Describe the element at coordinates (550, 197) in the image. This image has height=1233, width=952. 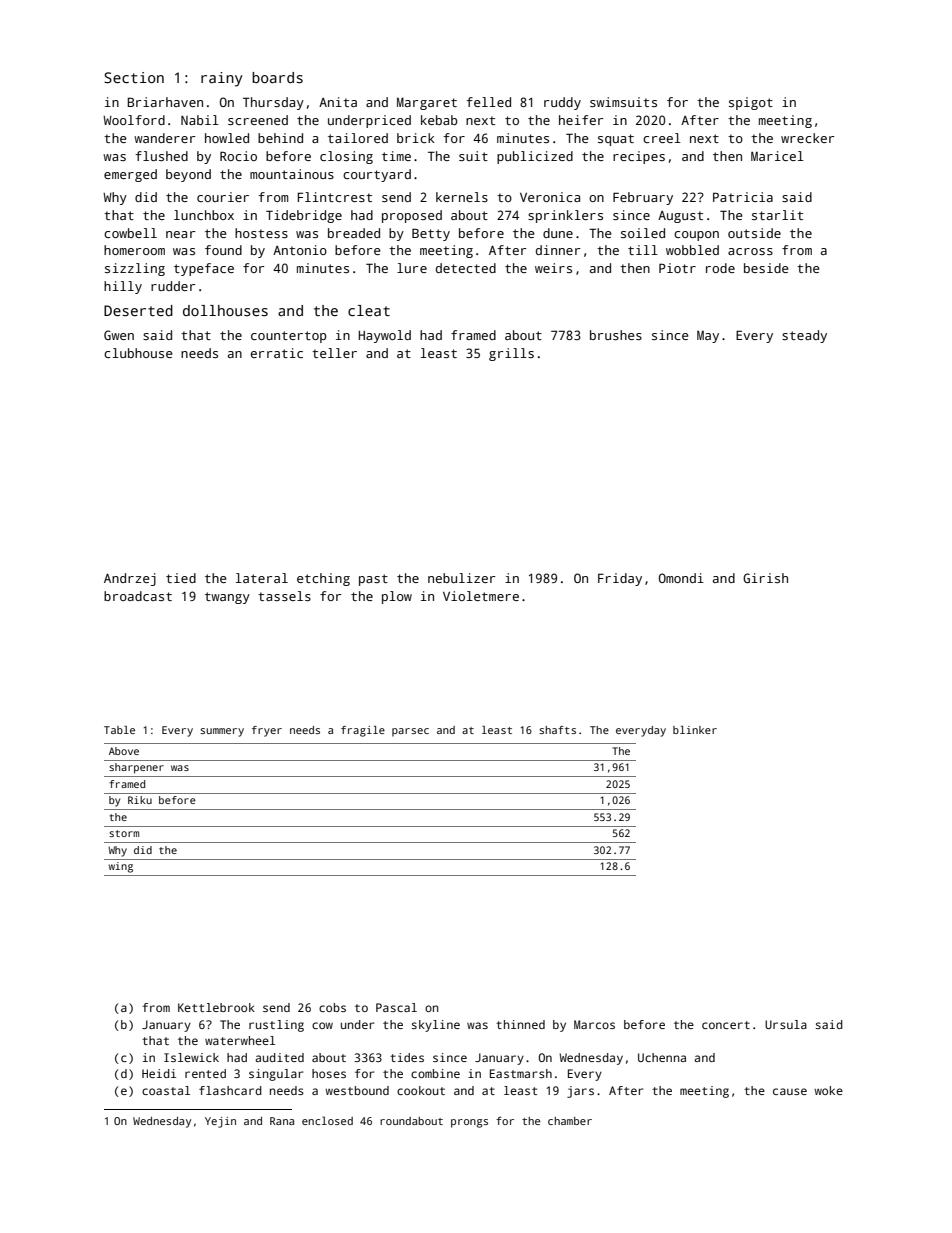
I see `Veronica` at that location.
